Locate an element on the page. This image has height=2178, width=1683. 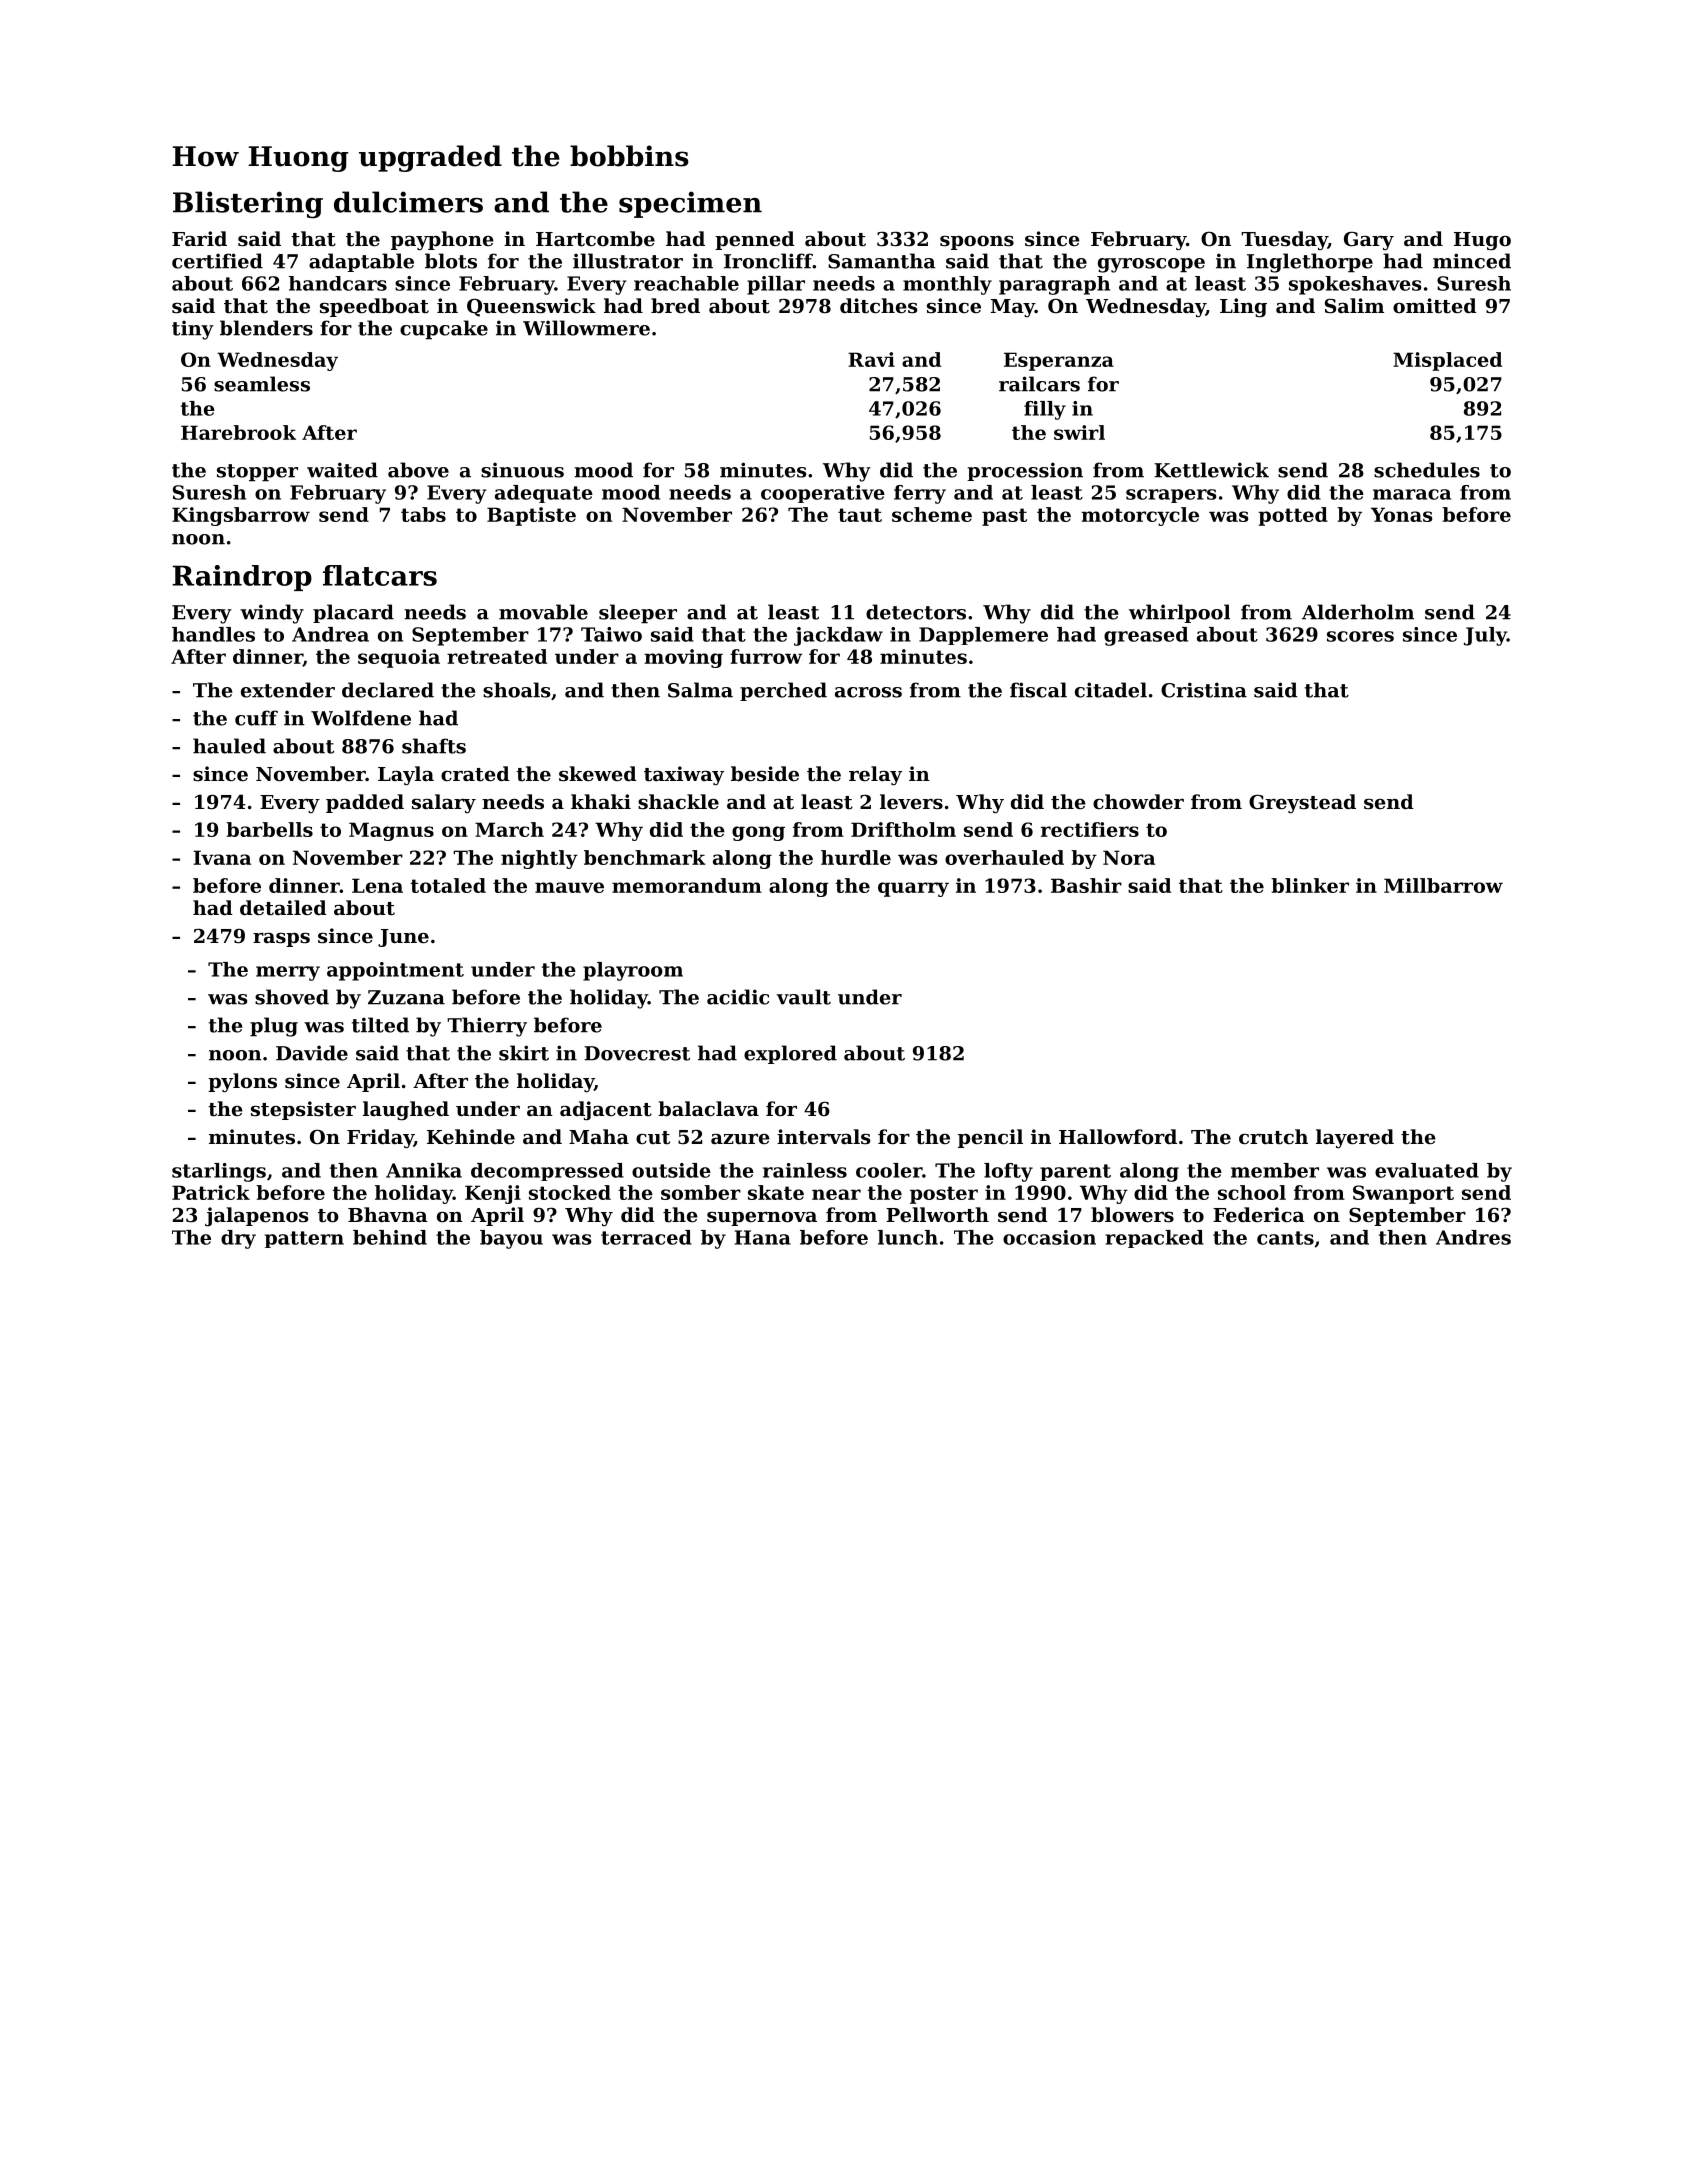
Hugo is located at coordinates (1482, 241).
